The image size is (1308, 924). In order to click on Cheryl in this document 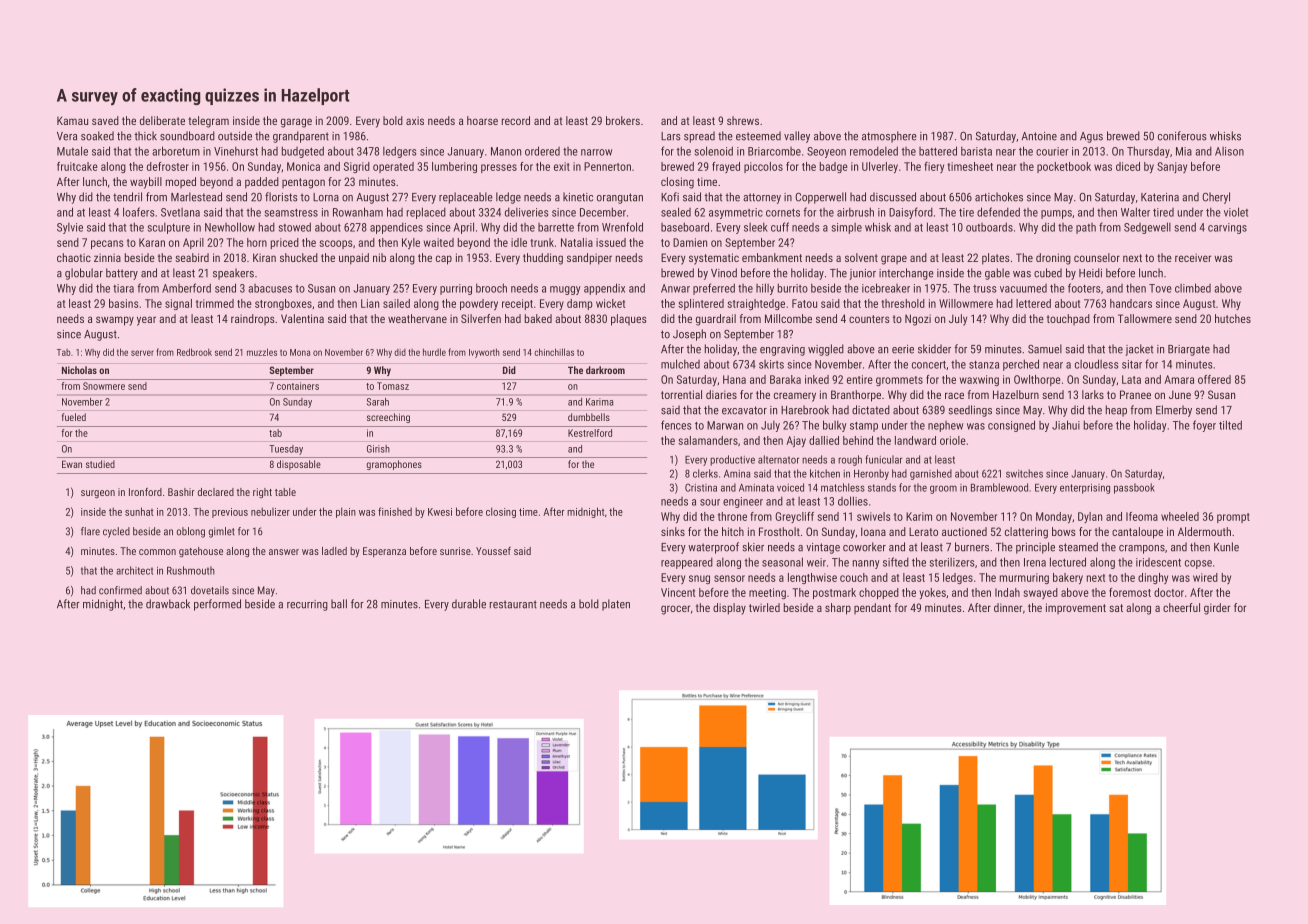, I will do `click(1216, 198)`.
